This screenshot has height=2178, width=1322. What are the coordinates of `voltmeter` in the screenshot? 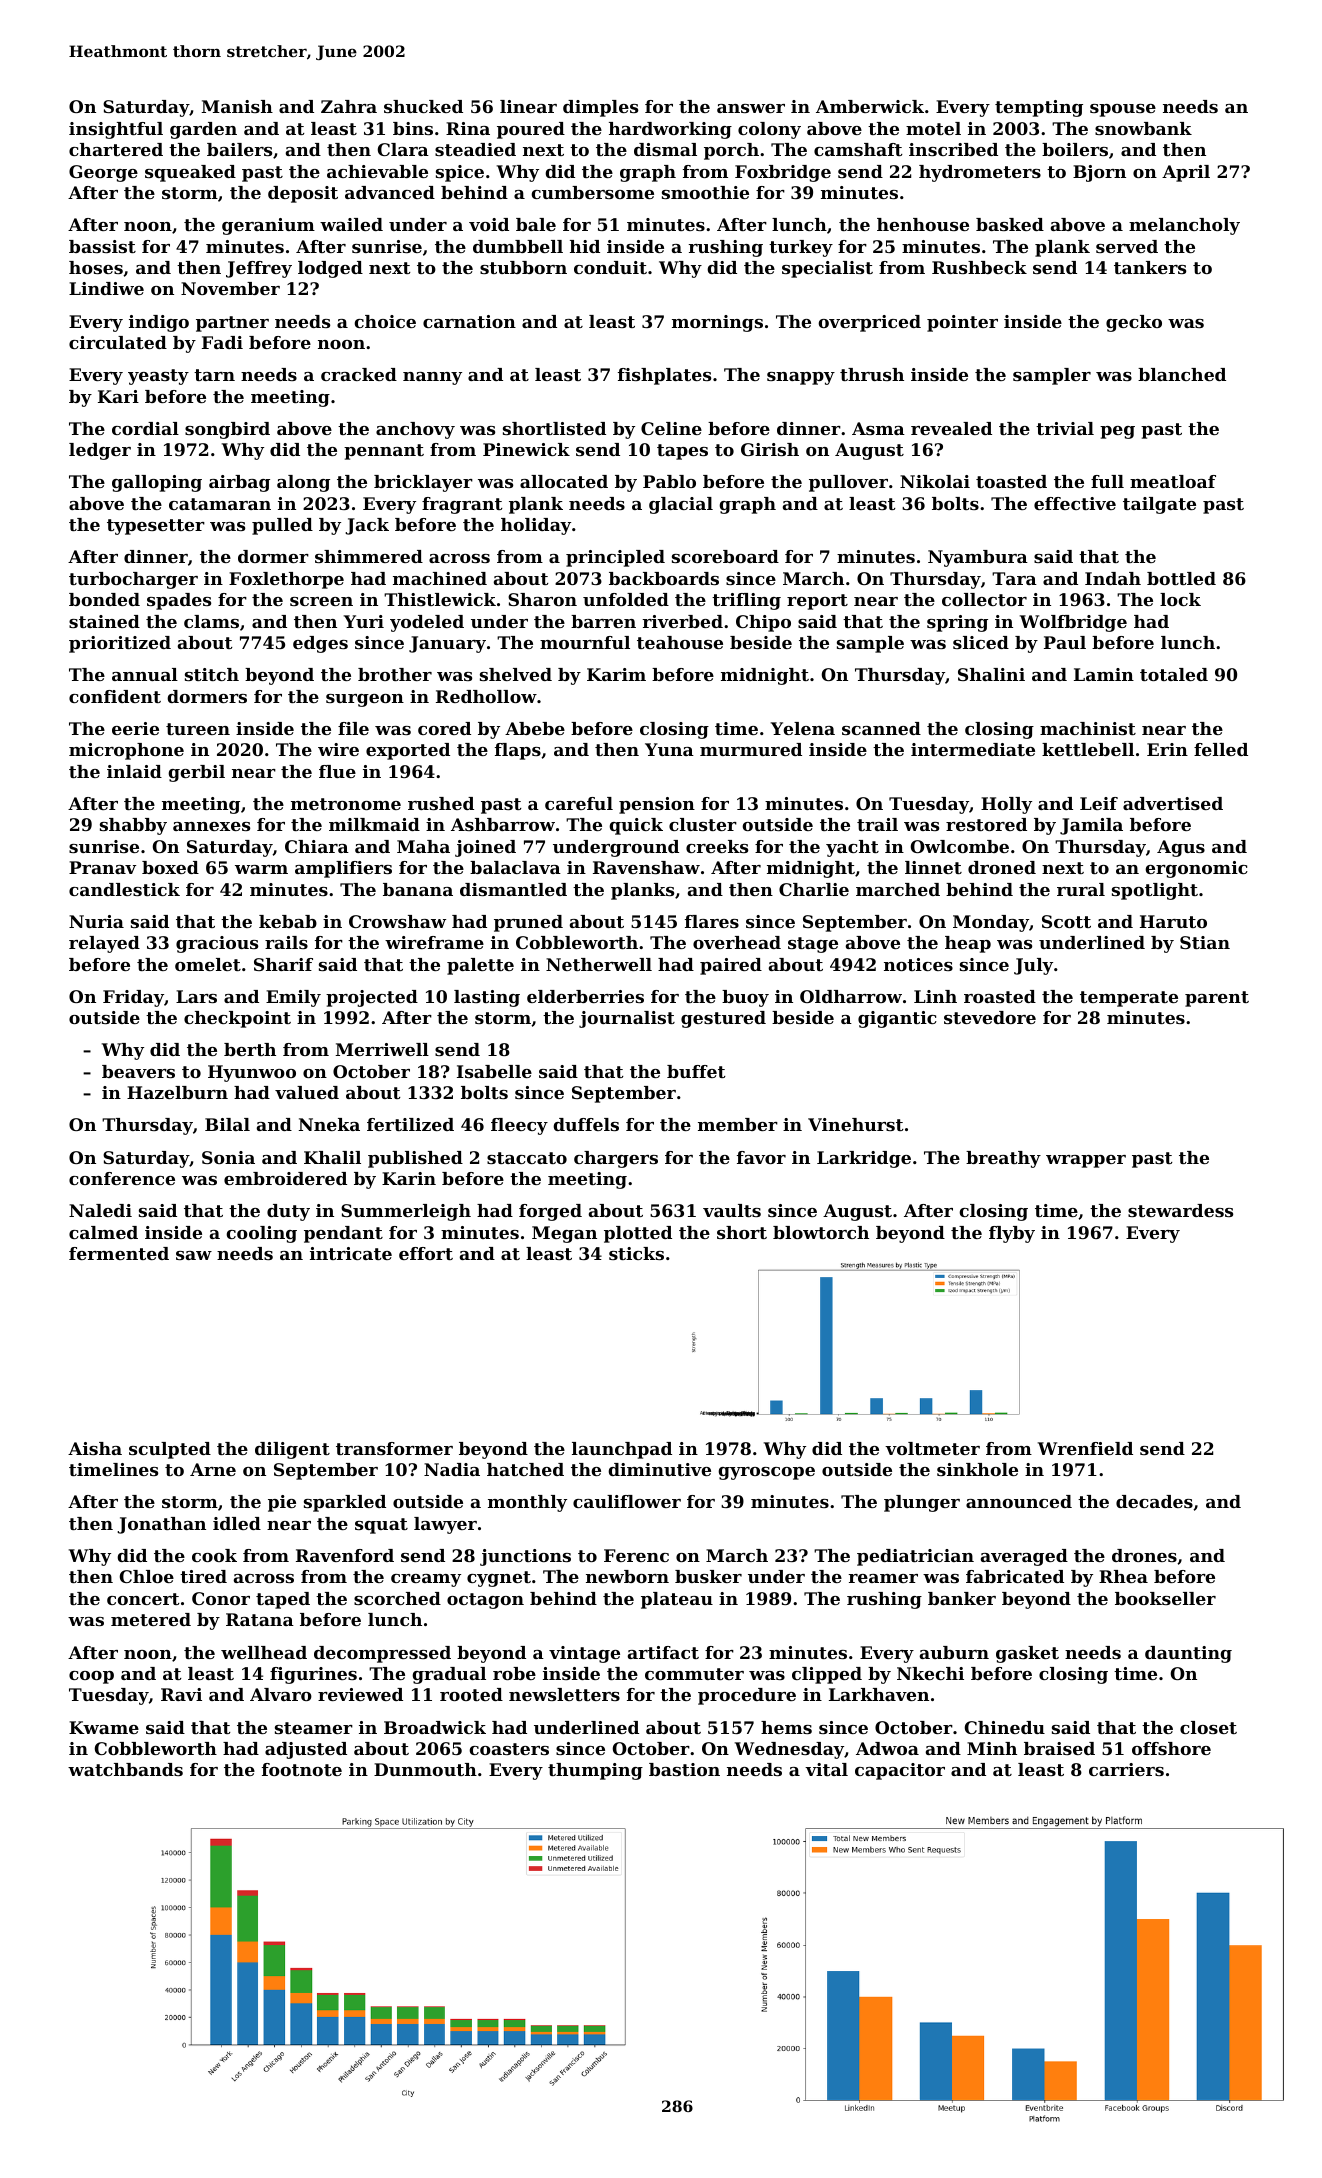 It's located at (932, 1448).
